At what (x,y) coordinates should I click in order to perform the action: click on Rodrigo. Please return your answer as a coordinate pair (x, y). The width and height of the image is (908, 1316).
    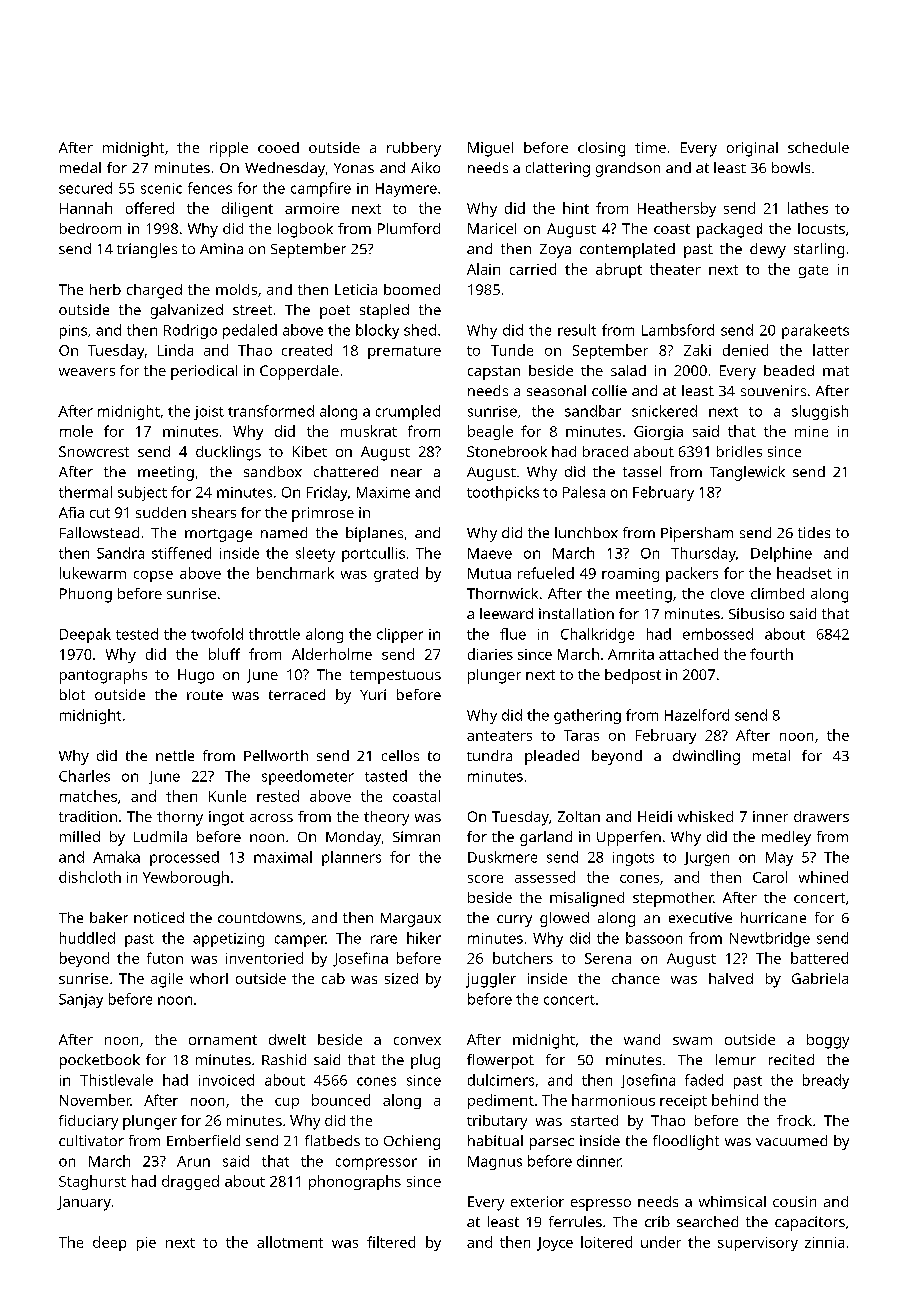
    Looking at the image, I should click on (190, 331).
